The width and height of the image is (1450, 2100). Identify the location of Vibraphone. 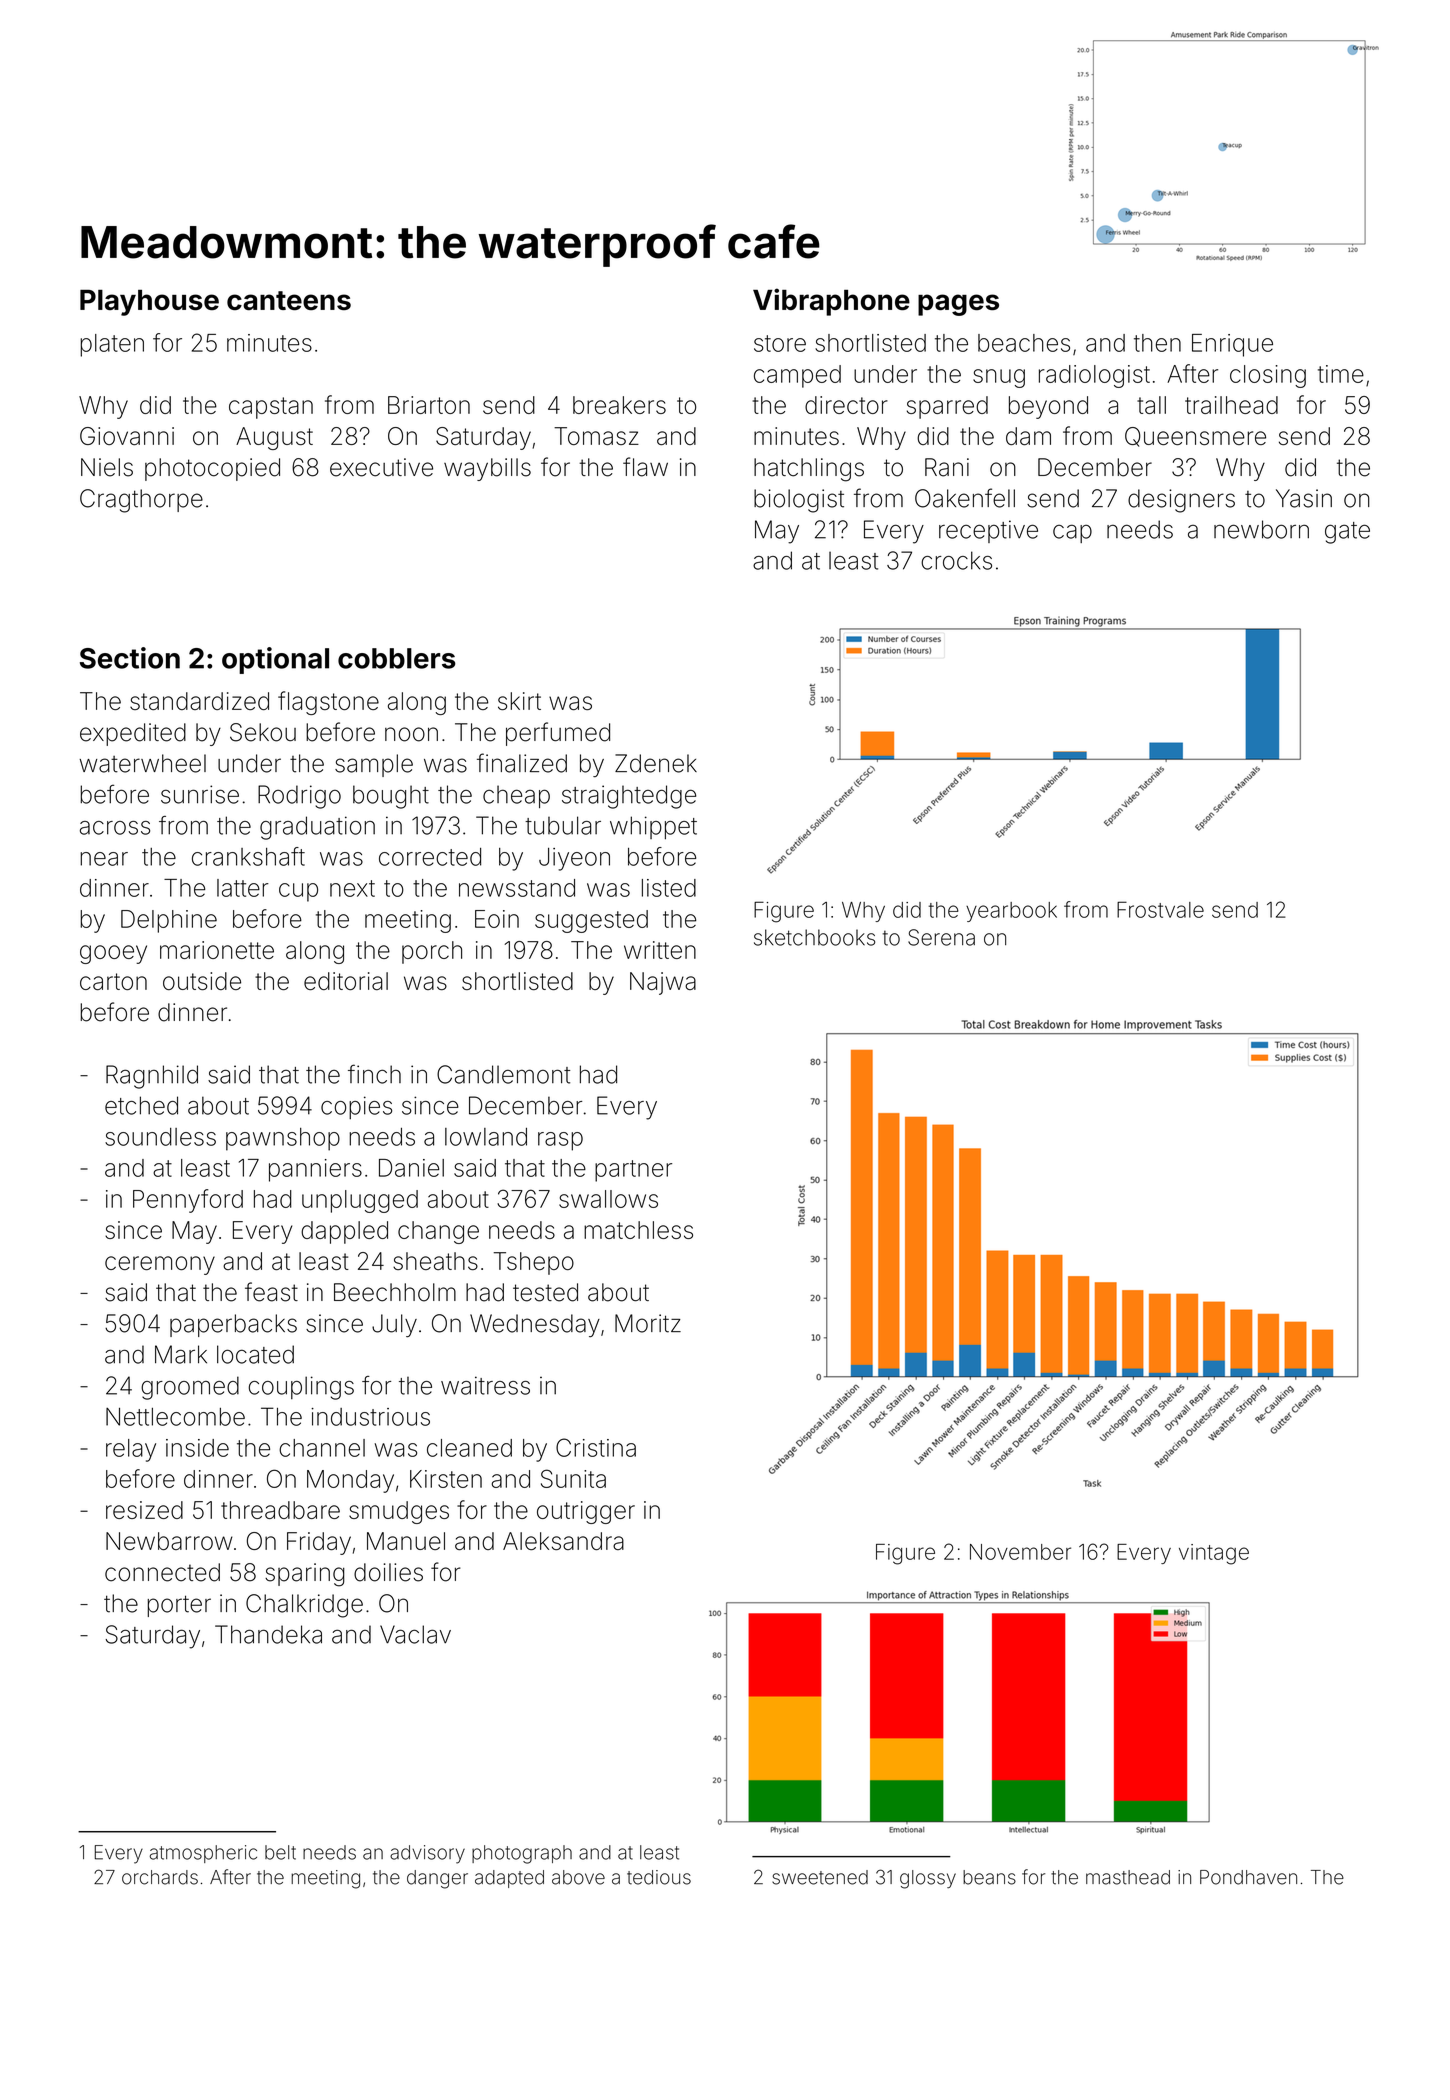
(831, 302).
